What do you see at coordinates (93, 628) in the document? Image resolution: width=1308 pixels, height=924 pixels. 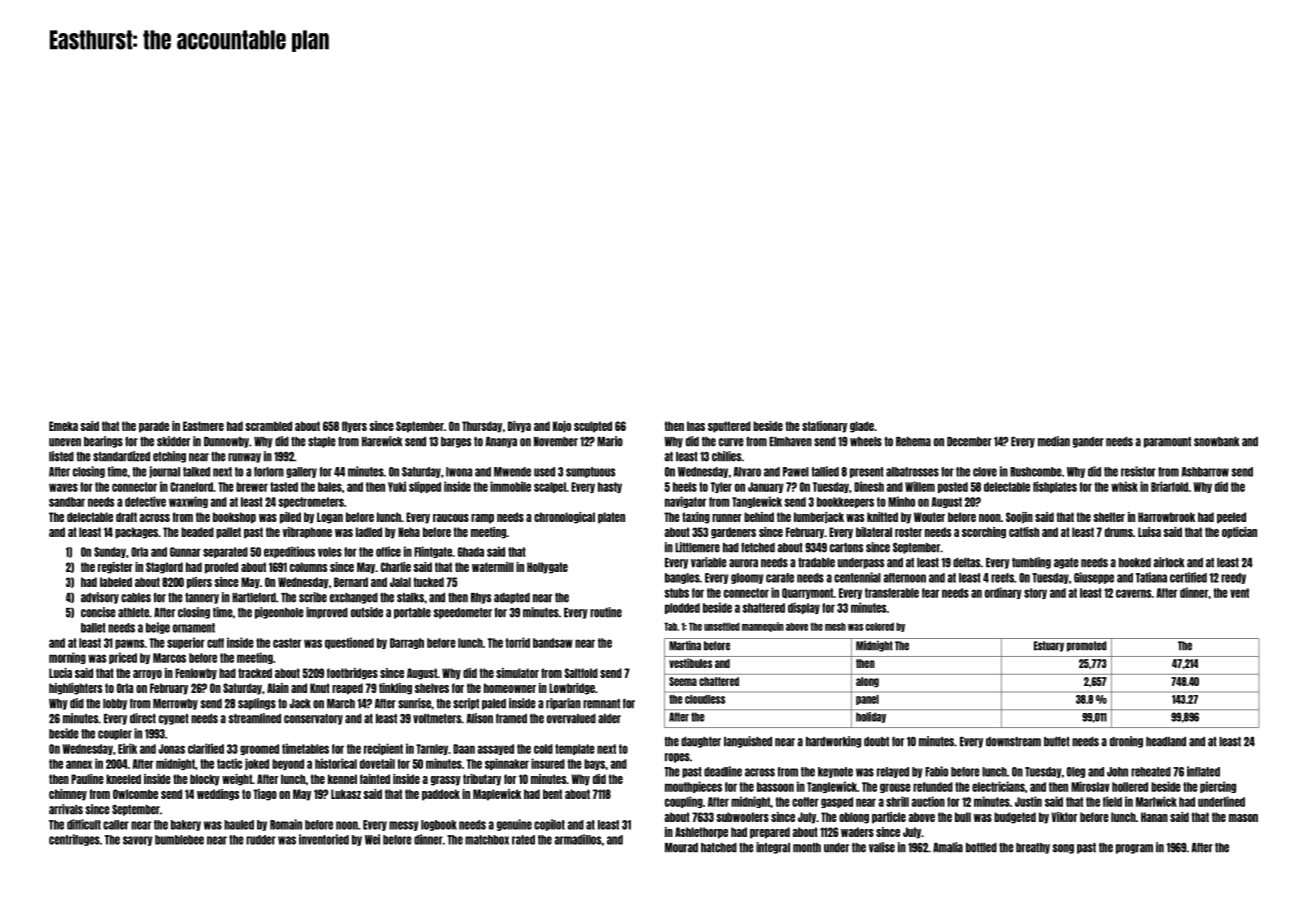 I see `ballet` at bounding box center [93, 628].
